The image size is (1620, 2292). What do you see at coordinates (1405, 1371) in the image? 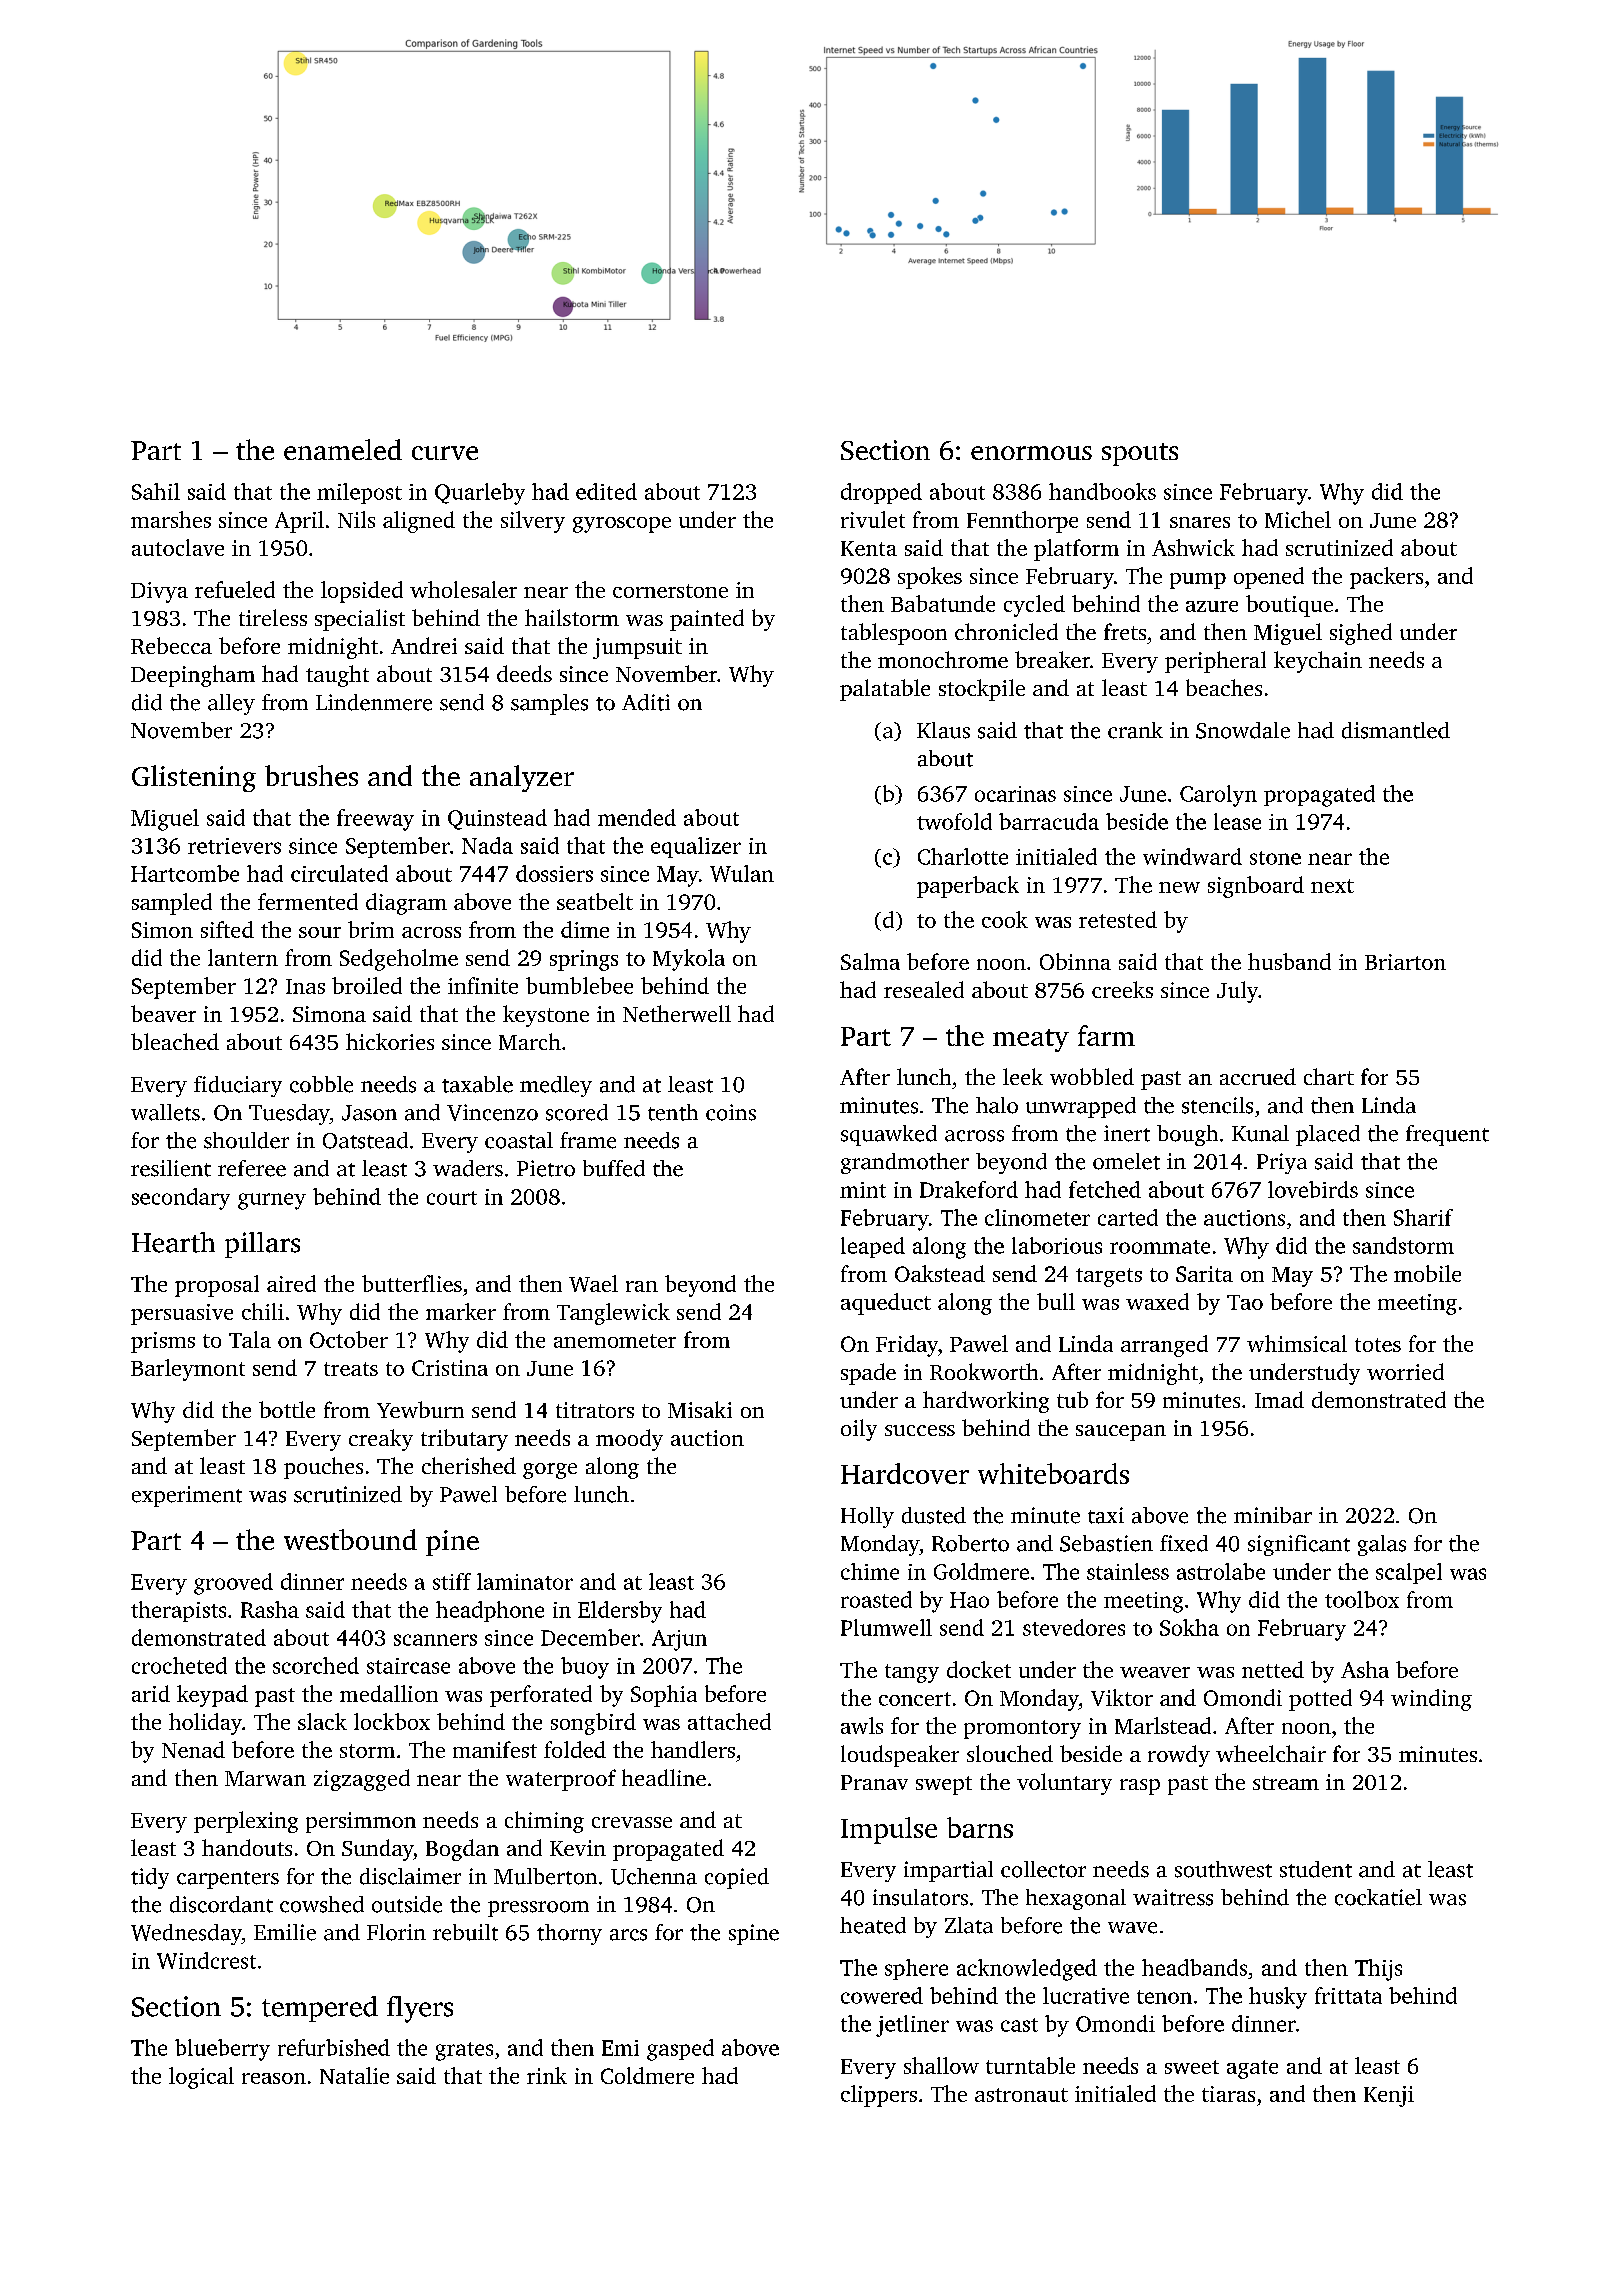
I see `worried` at bounding box center [1405, 1371].
